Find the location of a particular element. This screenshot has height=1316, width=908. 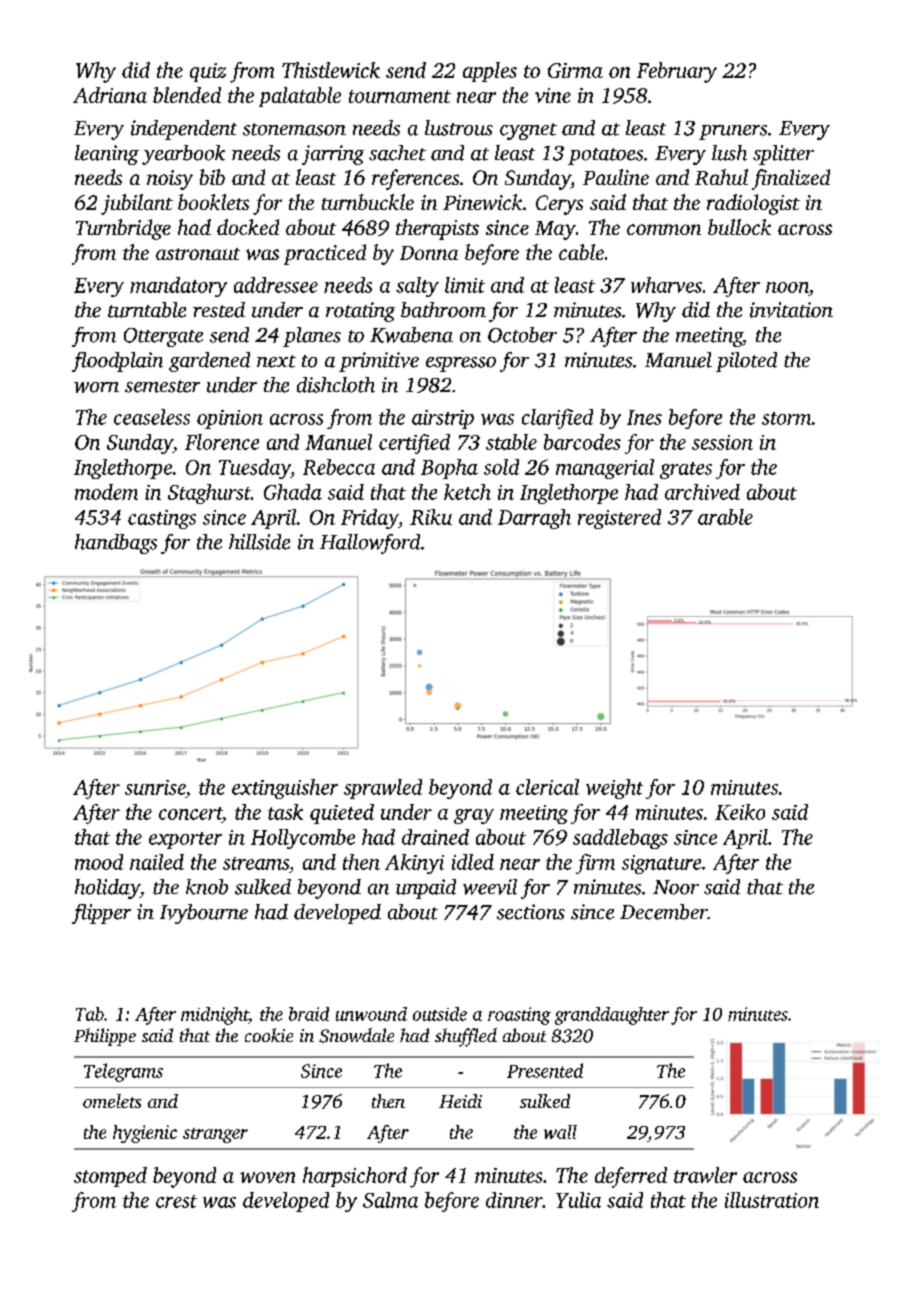

Thistlewick is located at coordinates (331, 70).
